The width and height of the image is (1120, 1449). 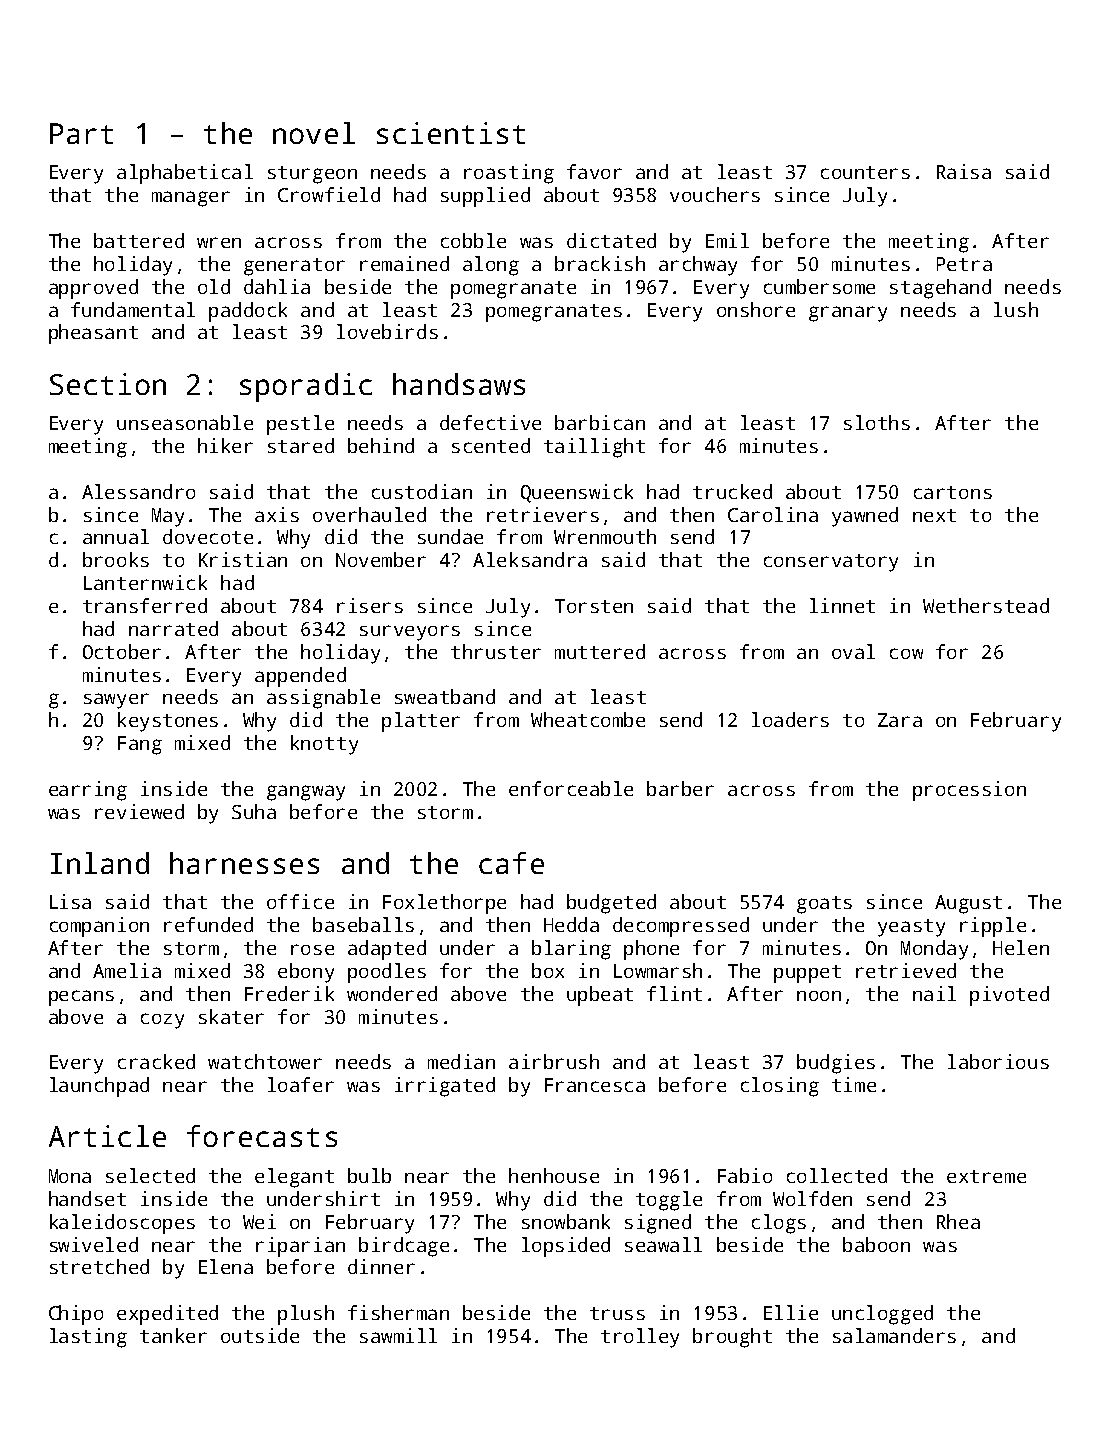 What do you see at coordinates (445, 1087) in the image?
I see `irrigated` at bounding box center [445, 1087].
